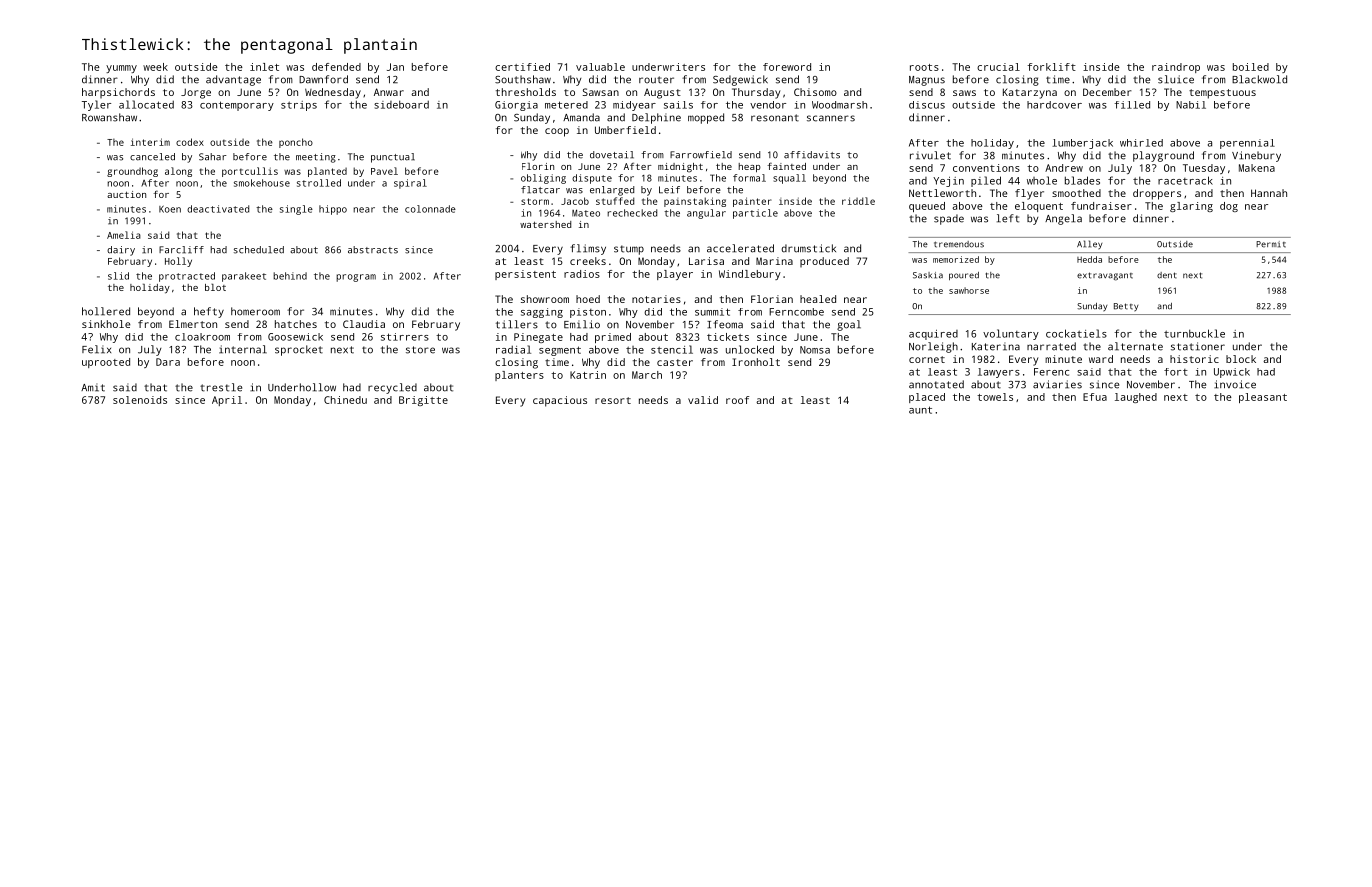  Describe the element at coordinates (1051, 67) in the document. I see `forklift` at that location.
